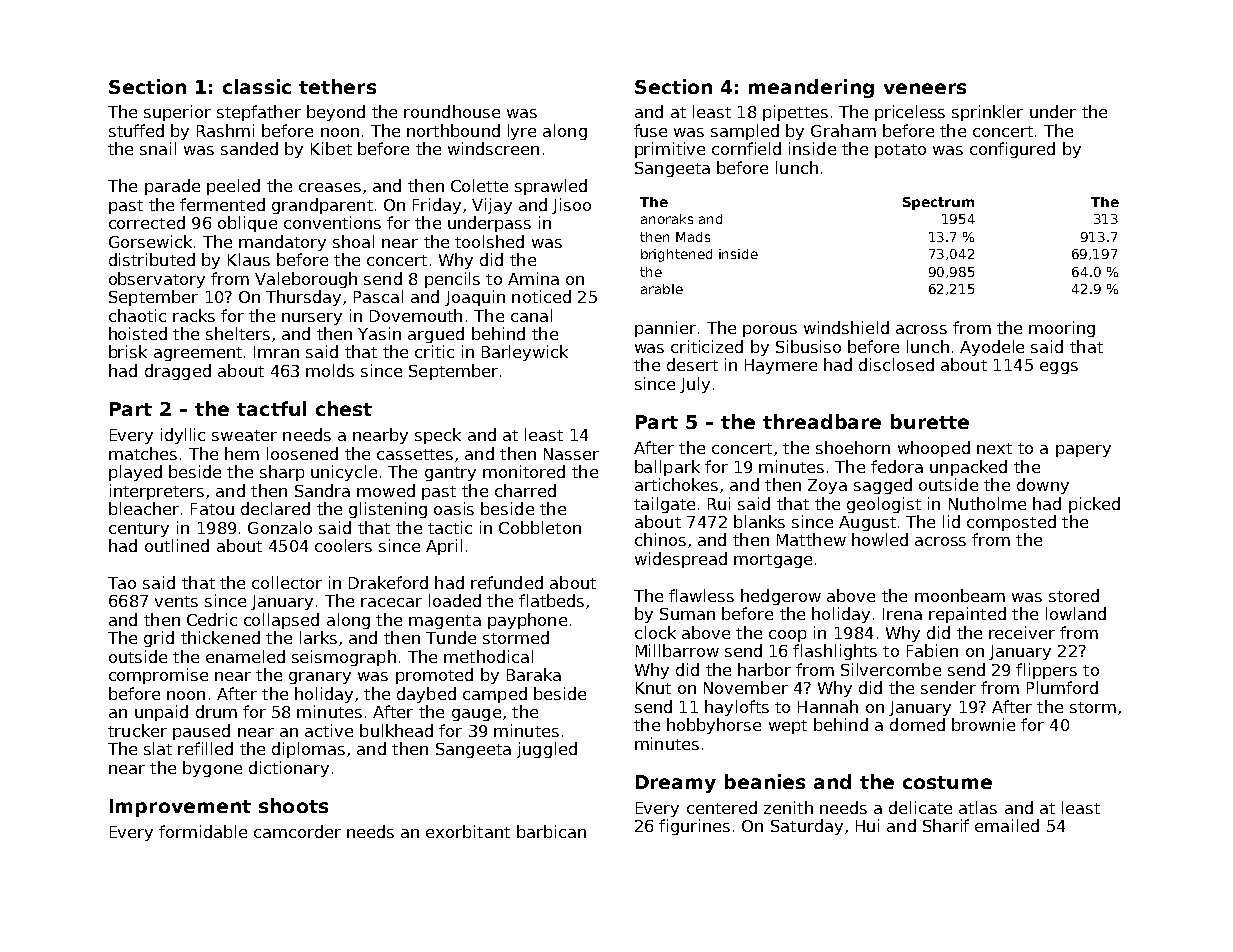 The image size is (1233, 952). What do you see at coordinates (203, 831) in the screenshot?
I see `formidable` at bounding box center [203, 831].
